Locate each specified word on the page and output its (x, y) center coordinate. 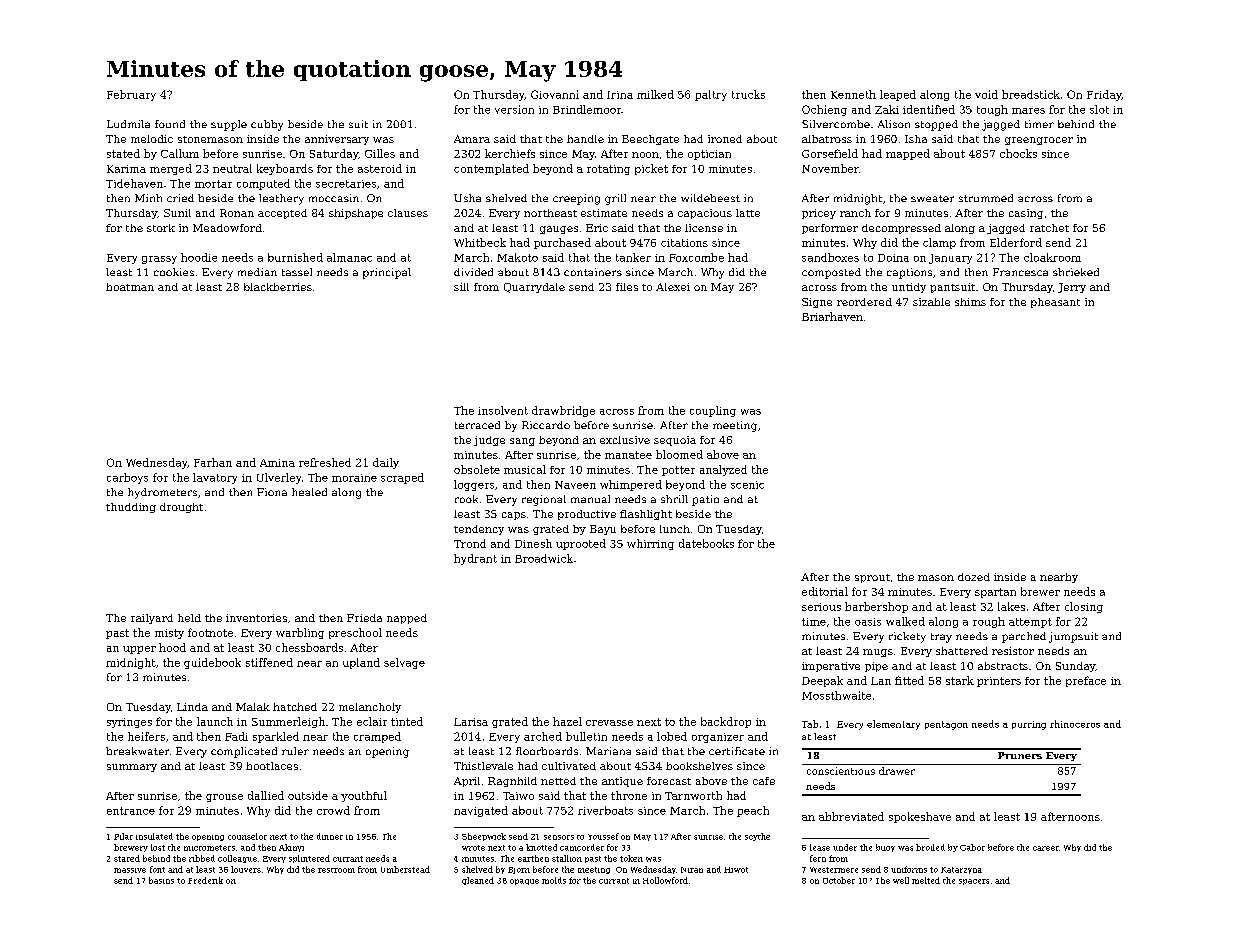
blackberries (278, 287)
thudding (131, 508)
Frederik (205, 880)
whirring (650, 544)
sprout (872, 578)
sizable (931, 302)
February (131, 95)
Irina (620, 95)
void (986, 94)
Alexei (673, 287)
